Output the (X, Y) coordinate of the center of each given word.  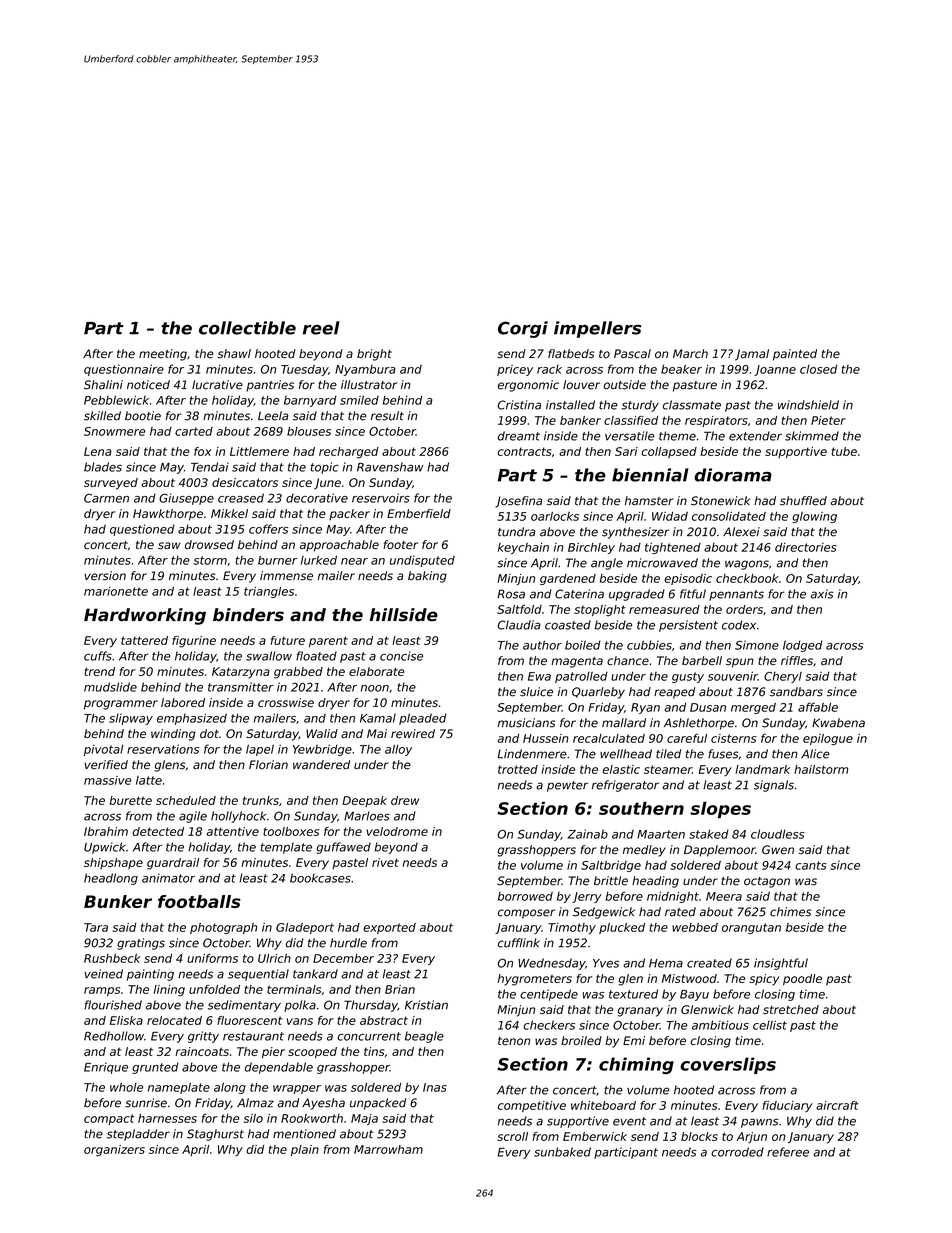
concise (401, 656)
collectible (247, 328)
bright (374, 355)
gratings (141, 944)
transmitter (241, 687)
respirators (716, 421)
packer (349, 514)
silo (253, 1118)
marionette (116, 591)
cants (811, 865)
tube (844, 451)
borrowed (525, 896)
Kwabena (838, 723)
